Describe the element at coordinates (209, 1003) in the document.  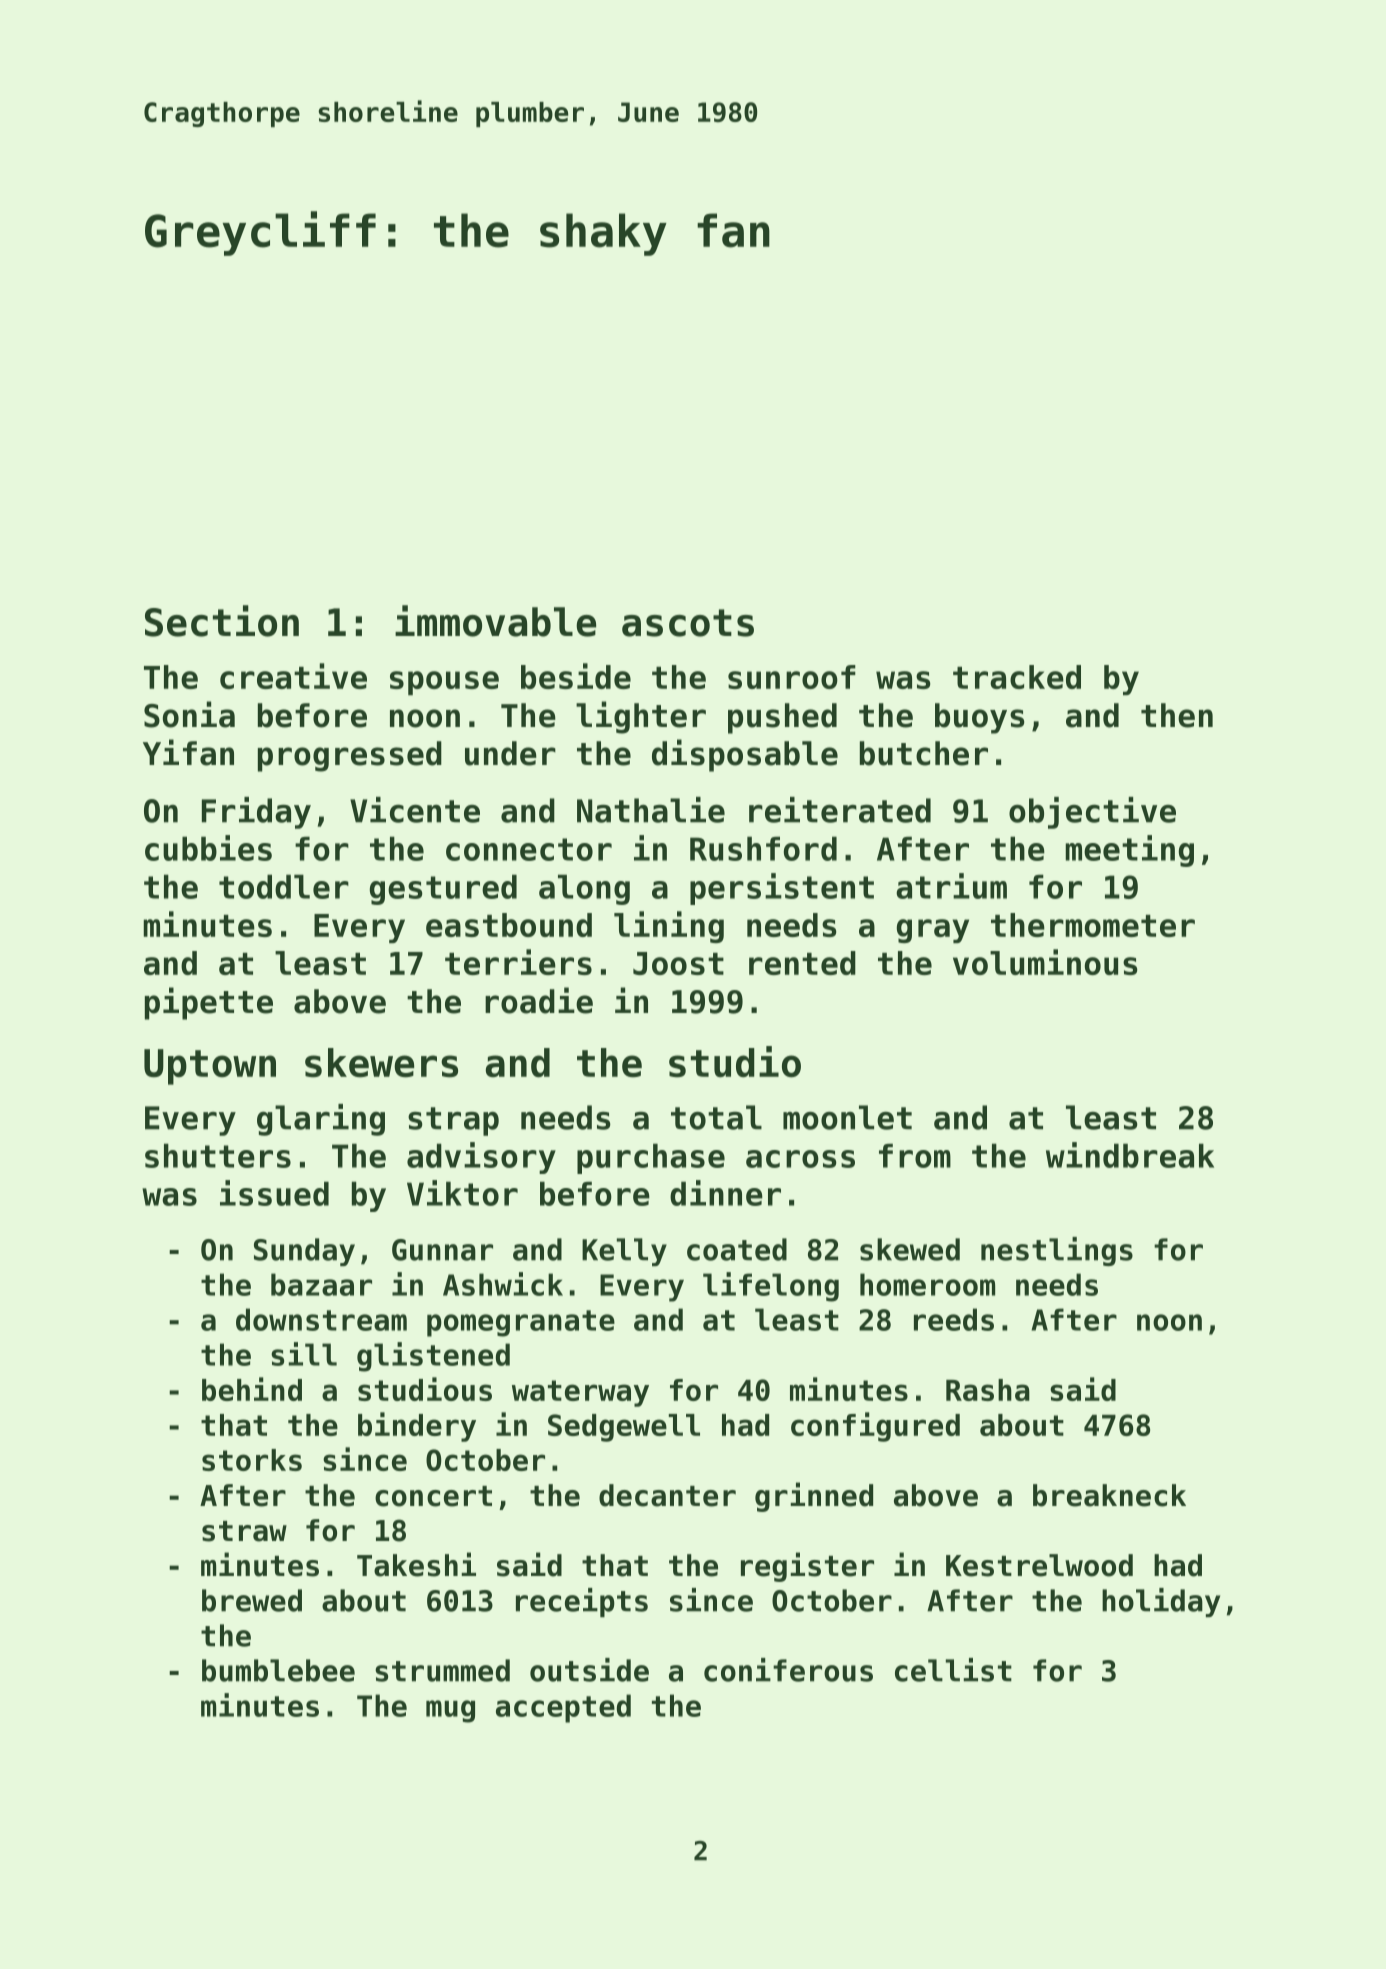
I see `pipette` at that location.
